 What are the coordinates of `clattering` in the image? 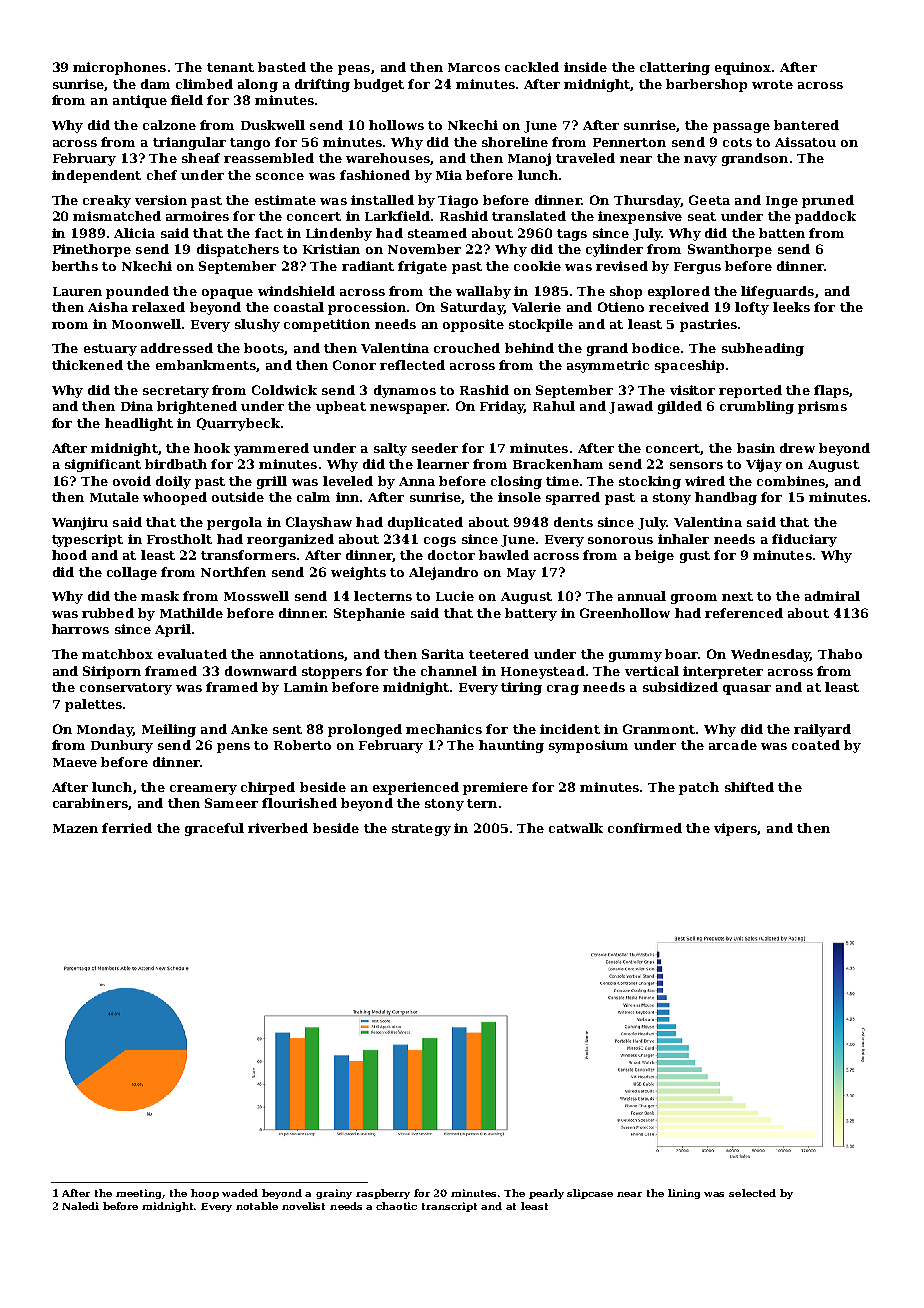 It's located at (675, 68).
